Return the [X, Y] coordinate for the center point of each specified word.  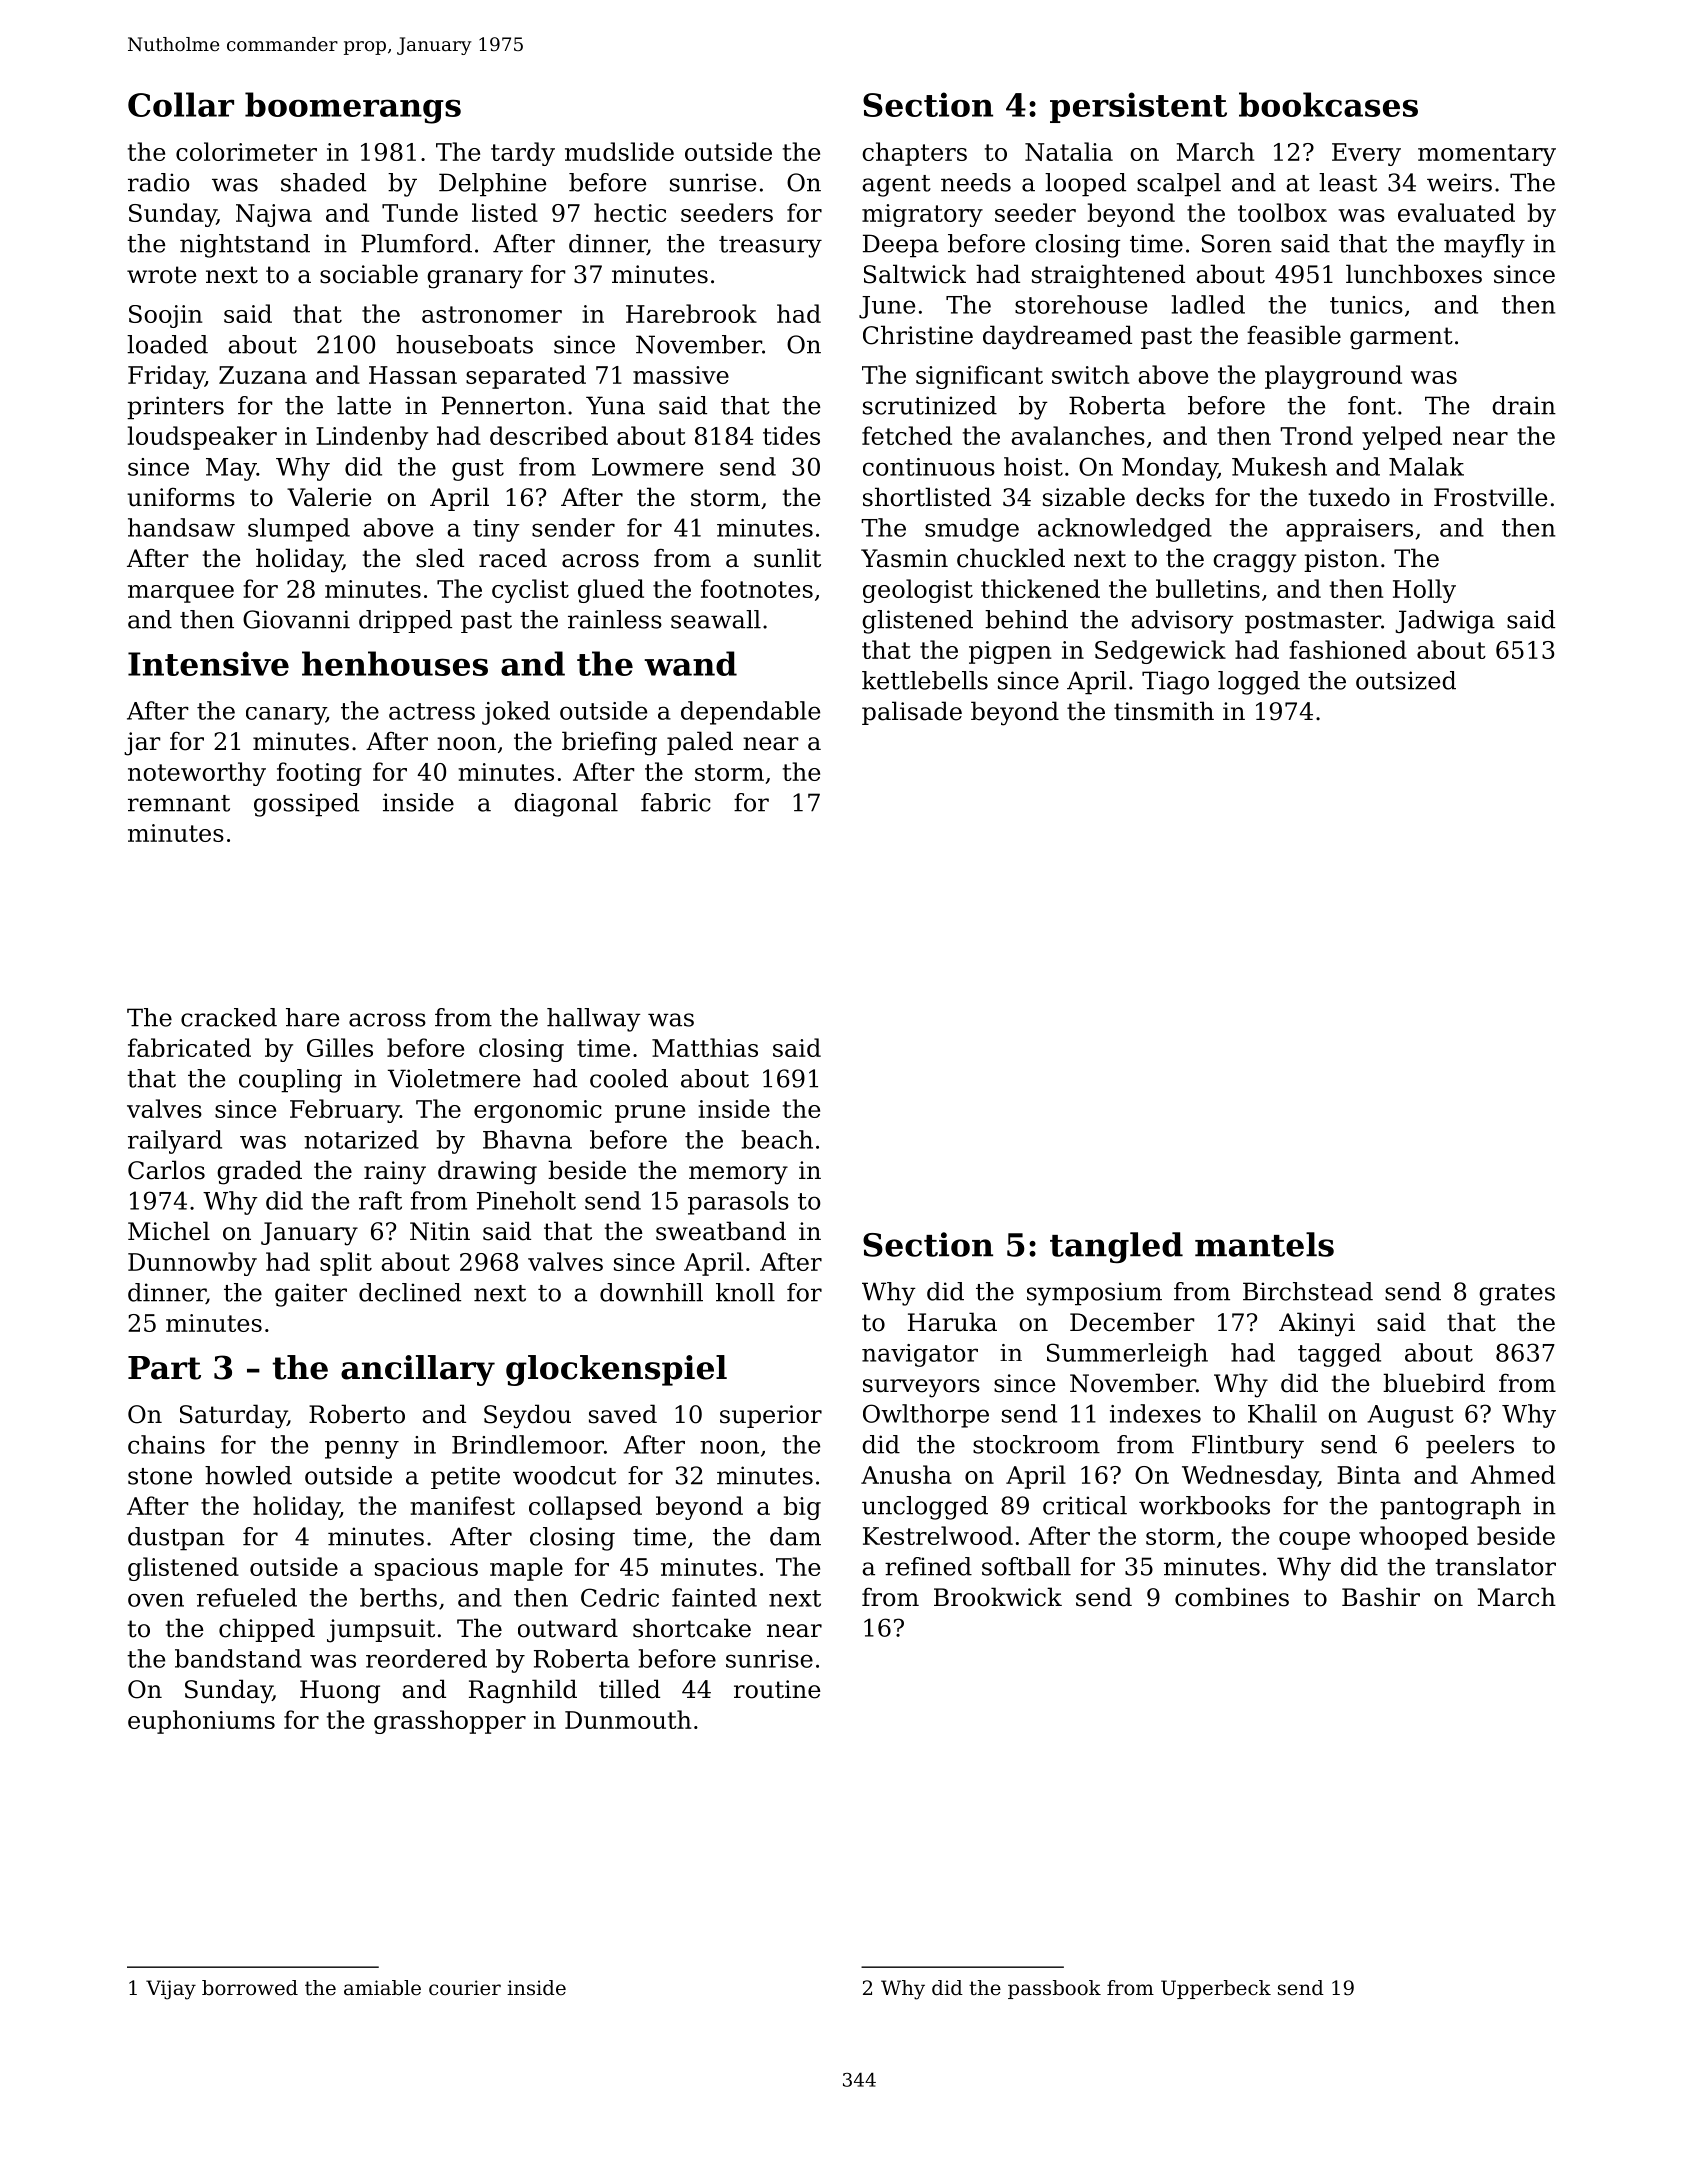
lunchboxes [1414, 274]
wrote [162, 275]
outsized [1406, 680]
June [887, 307]
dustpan [176, 1539]
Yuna [615, 405]
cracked [229, 1017]
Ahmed [1512, 1474]
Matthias [705, 1047]
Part [164, 1368]
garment [1401, 338]
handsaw [181, 527]
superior [771, 1416]
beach [777, 1139]
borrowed [250, 1988]
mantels [1264, 1244]
